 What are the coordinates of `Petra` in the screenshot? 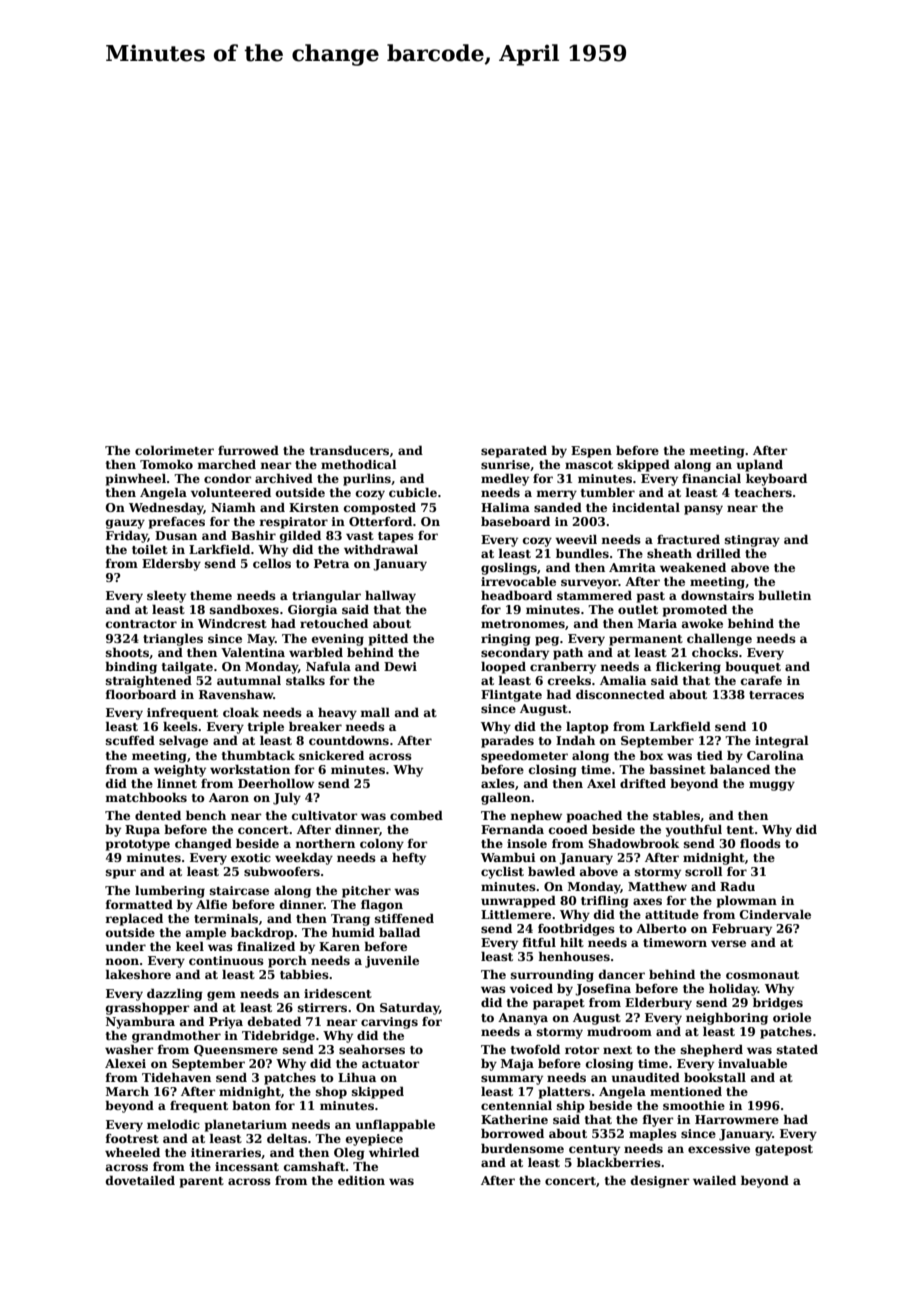 It's located at (331, 563).
